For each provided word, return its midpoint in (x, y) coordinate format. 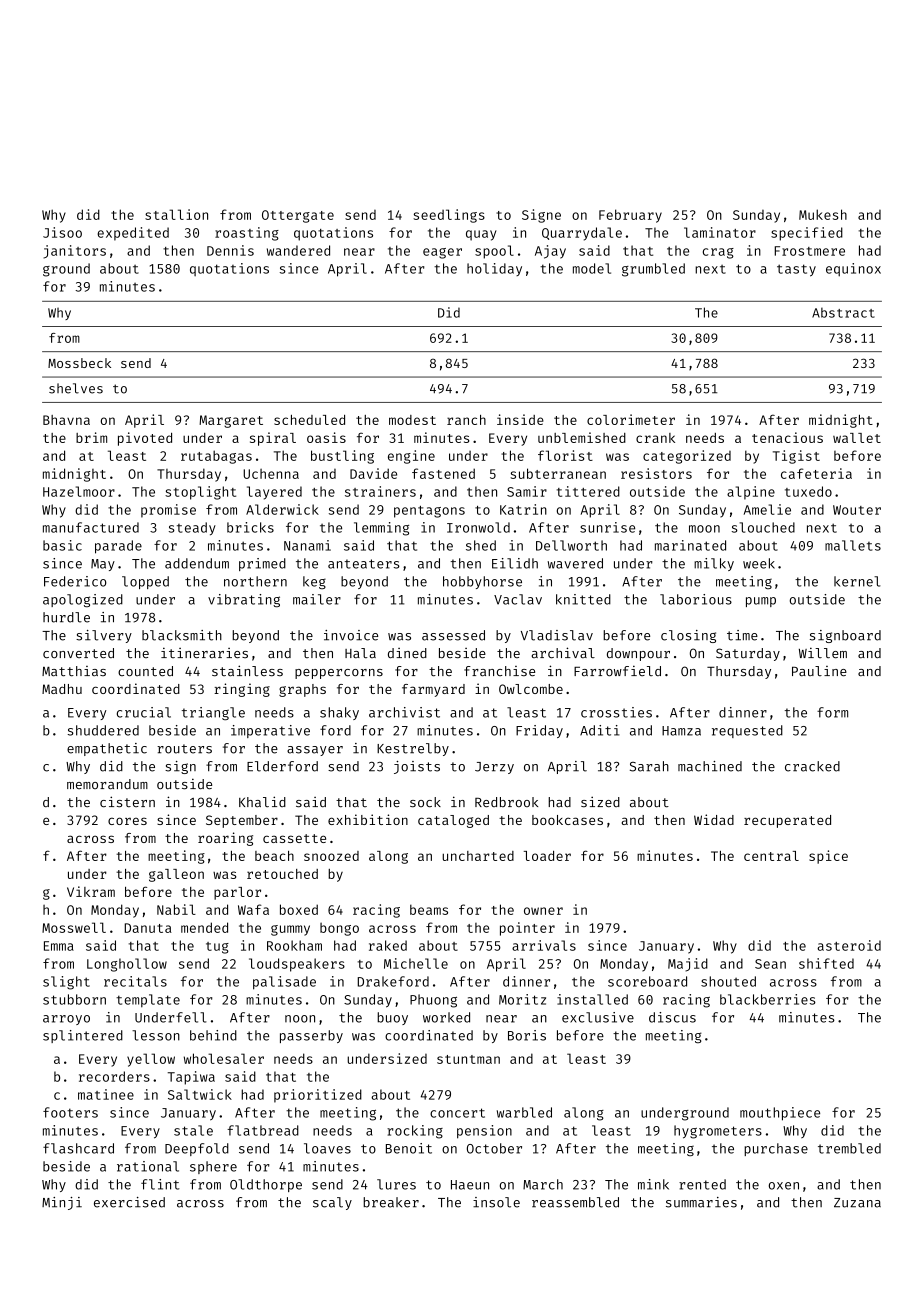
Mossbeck (79, 363)
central (771, 856)
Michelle (416, 963)
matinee (106, 1094)
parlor (237, 893)
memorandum (107, 784)
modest (412, 420)
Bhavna (66, 420)
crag (718, 253)
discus (672, 1017)
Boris (527, 1035)
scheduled (309, 420)
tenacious (787, 437)
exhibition (368, 819)
